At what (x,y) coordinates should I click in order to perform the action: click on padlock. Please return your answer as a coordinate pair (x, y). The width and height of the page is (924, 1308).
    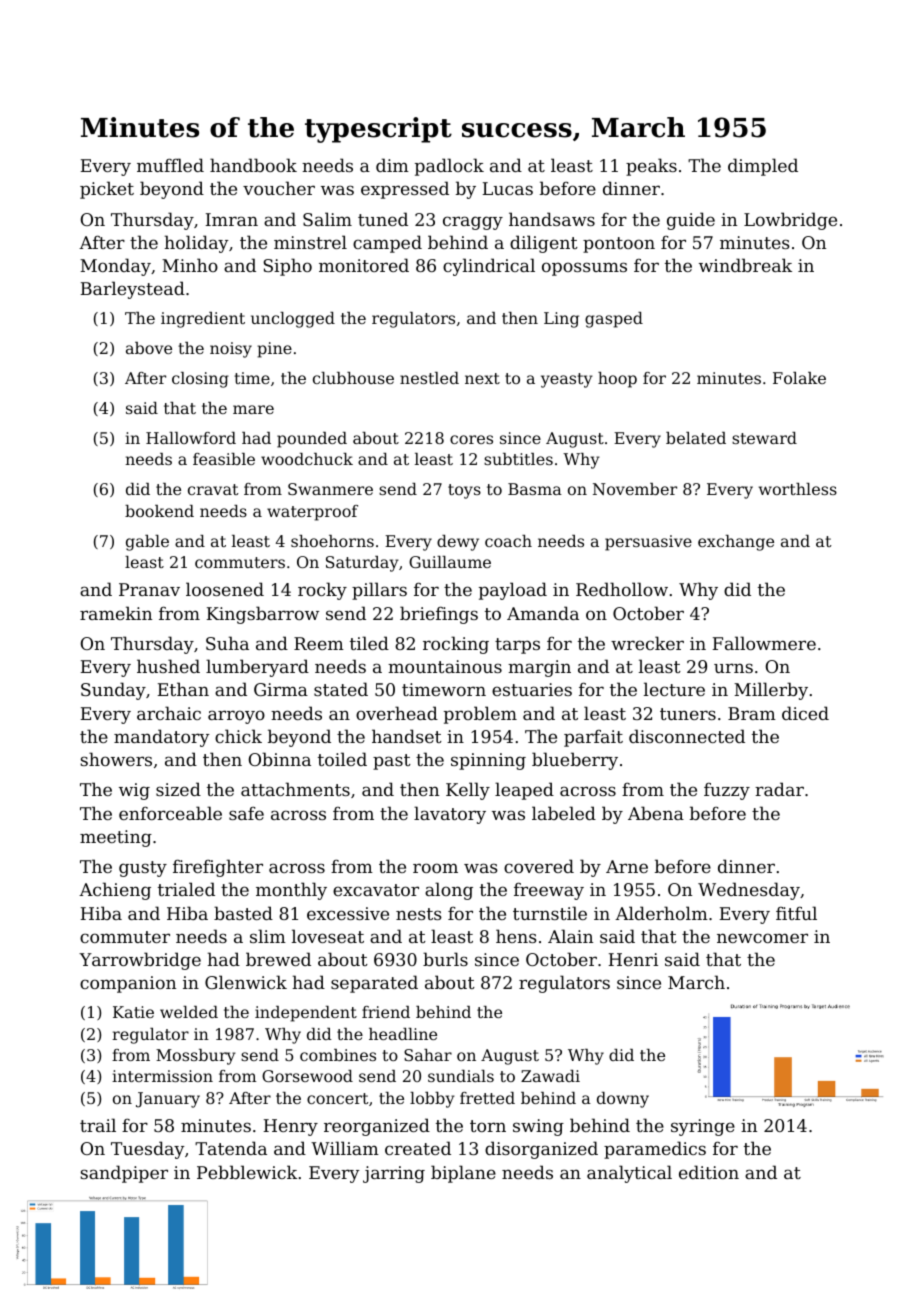
    Looking at the image, I should click on (449, 167).
